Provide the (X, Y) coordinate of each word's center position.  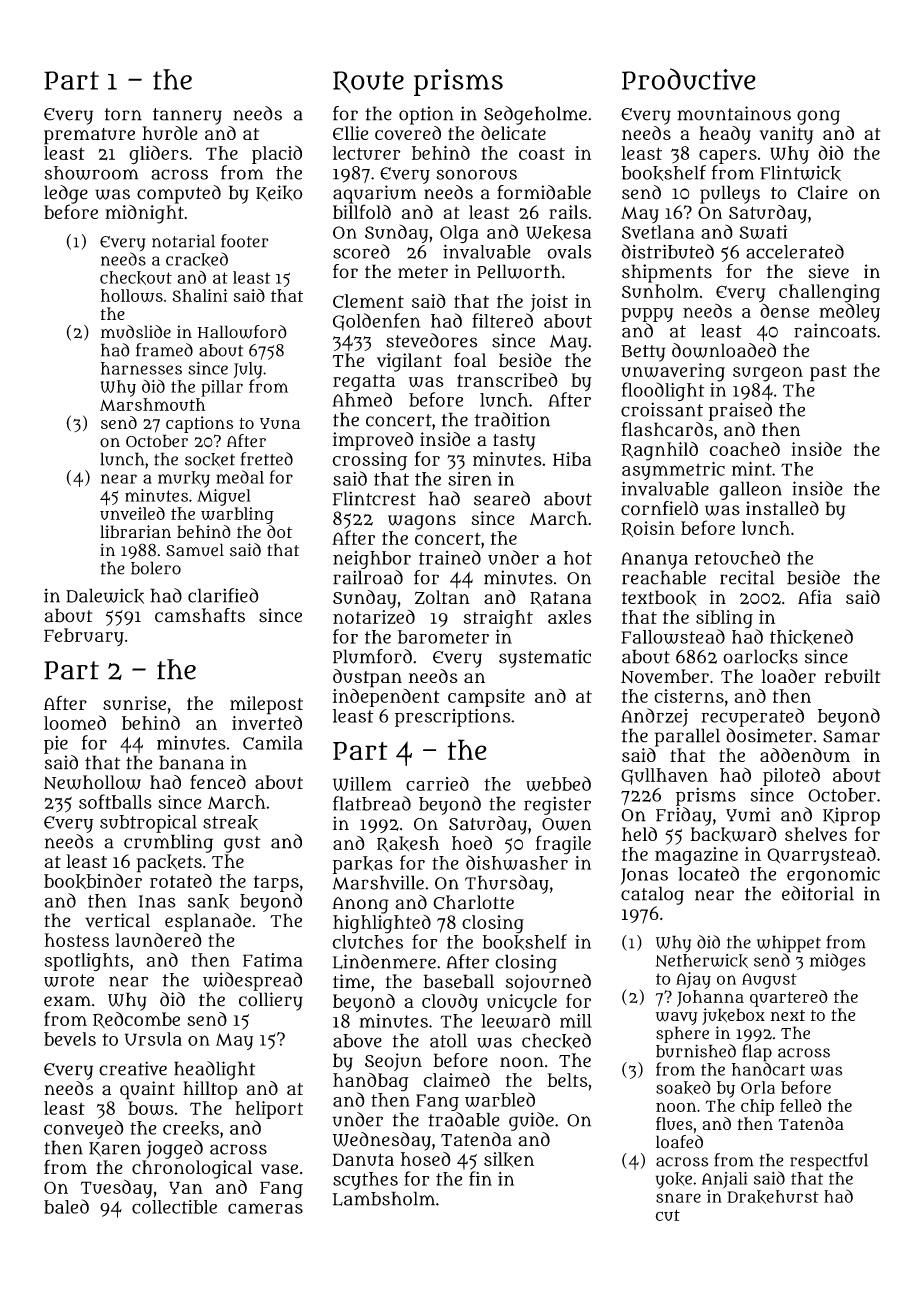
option (426, 115)
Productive (689, 79)
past (828, 373)
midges (838, 962)
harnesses (141, 368)
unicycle (522, 1003)
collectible (174, 1207)
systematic (545, 659)
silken (509, 1159)
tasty (514, 442)
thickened (811, 637)
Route (368, 82)
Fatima (273, 960)
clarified (223, 595)
